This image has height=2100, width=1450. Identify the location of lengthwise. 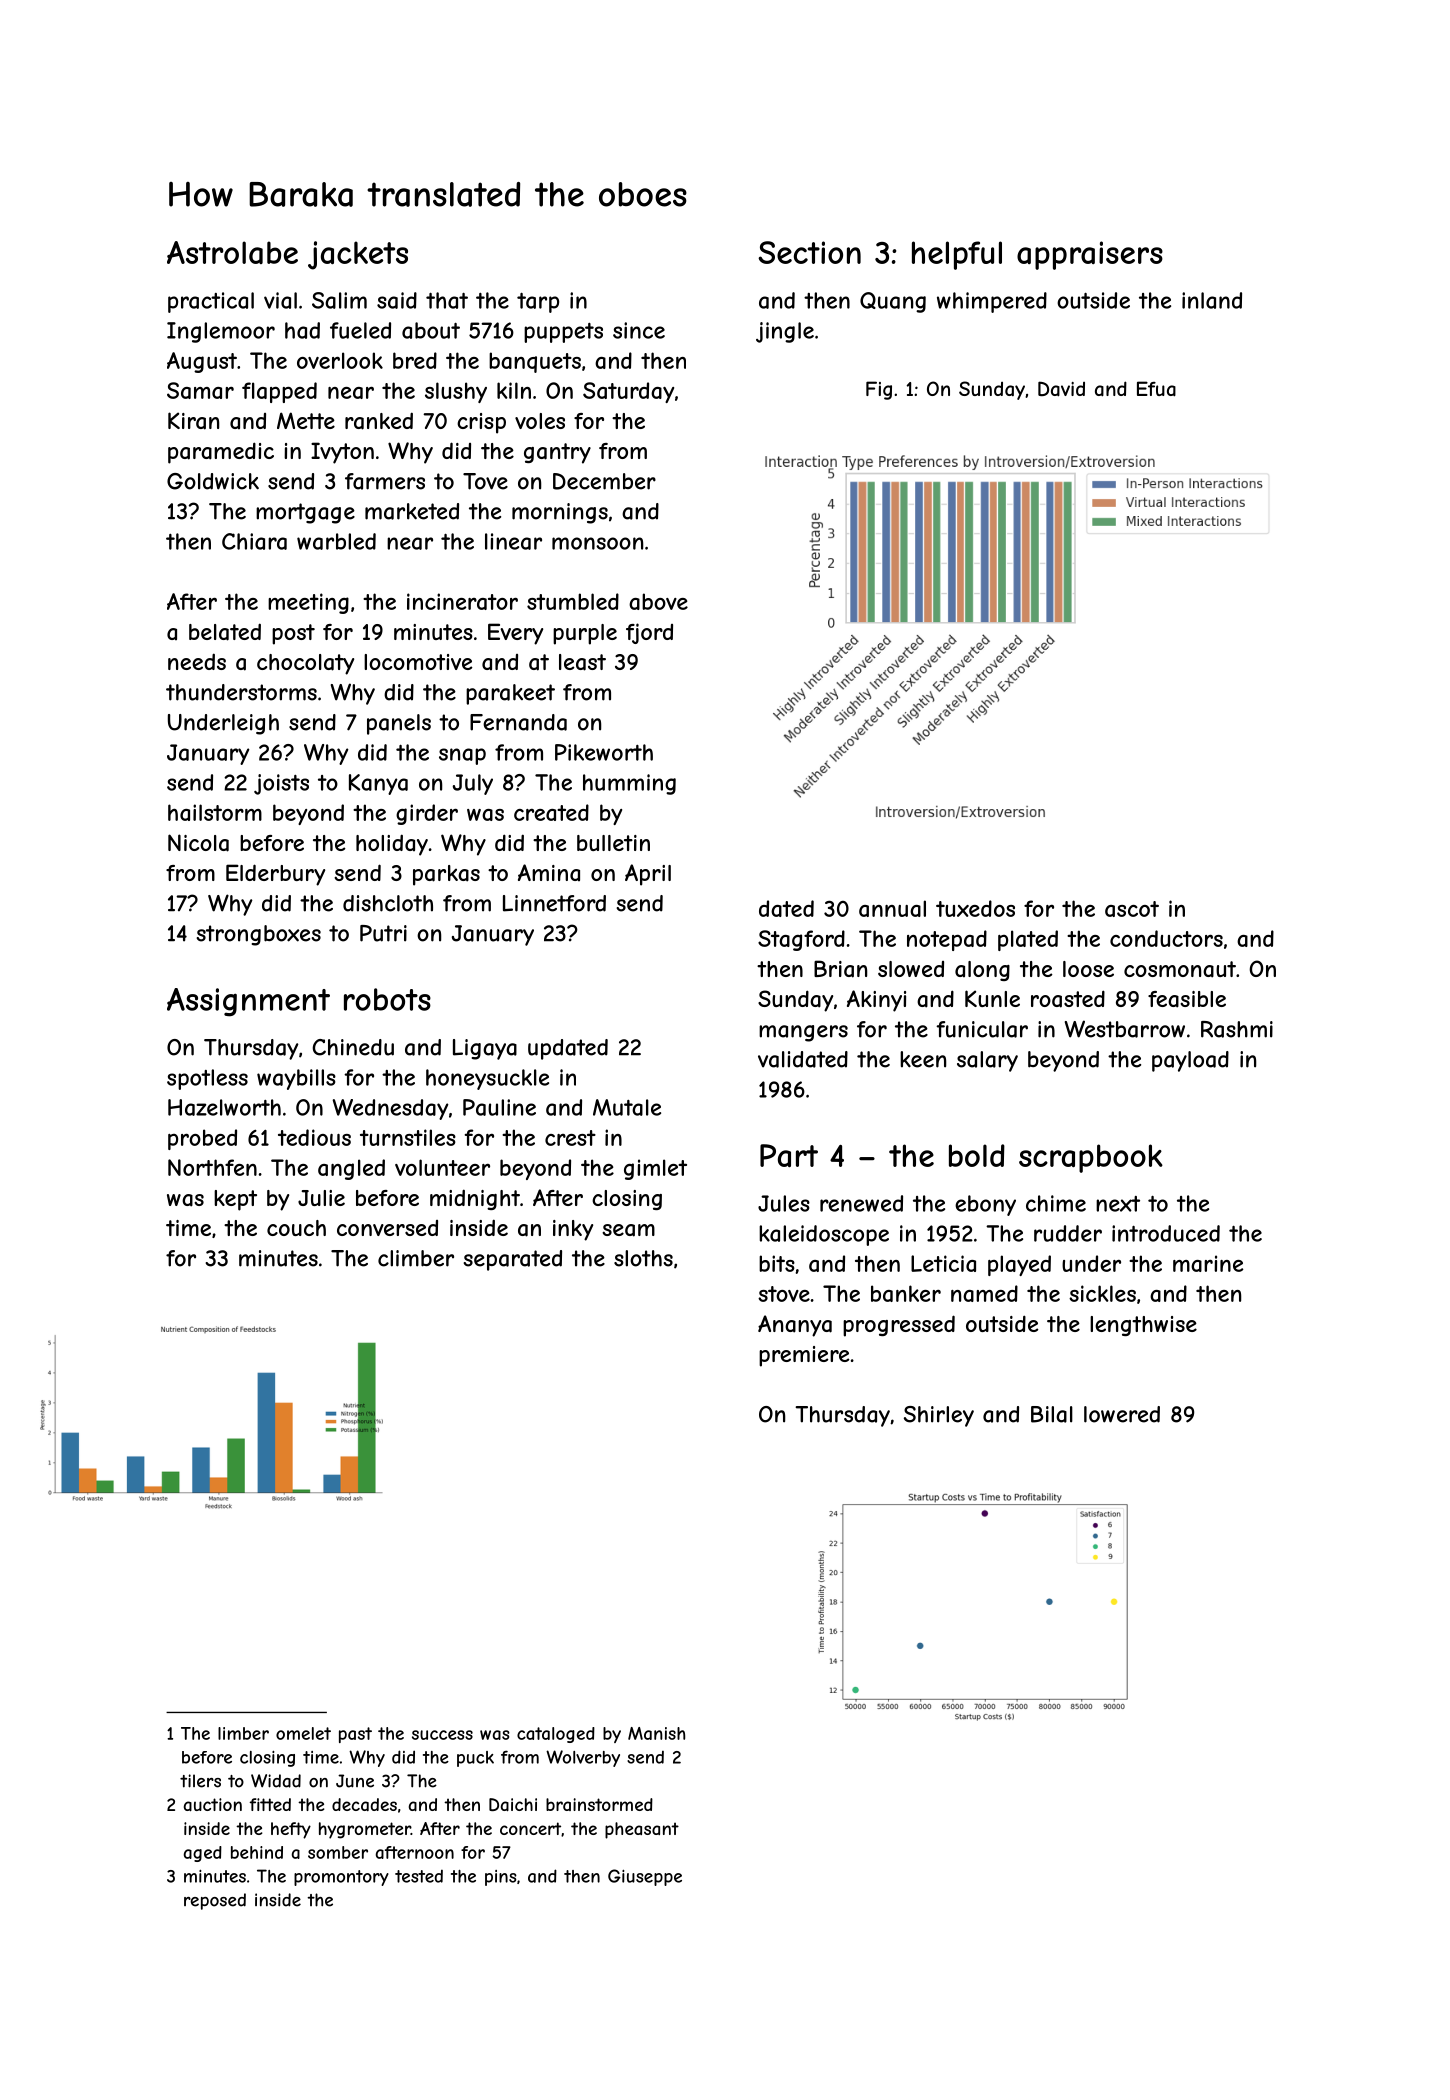
(1143, 1326).
